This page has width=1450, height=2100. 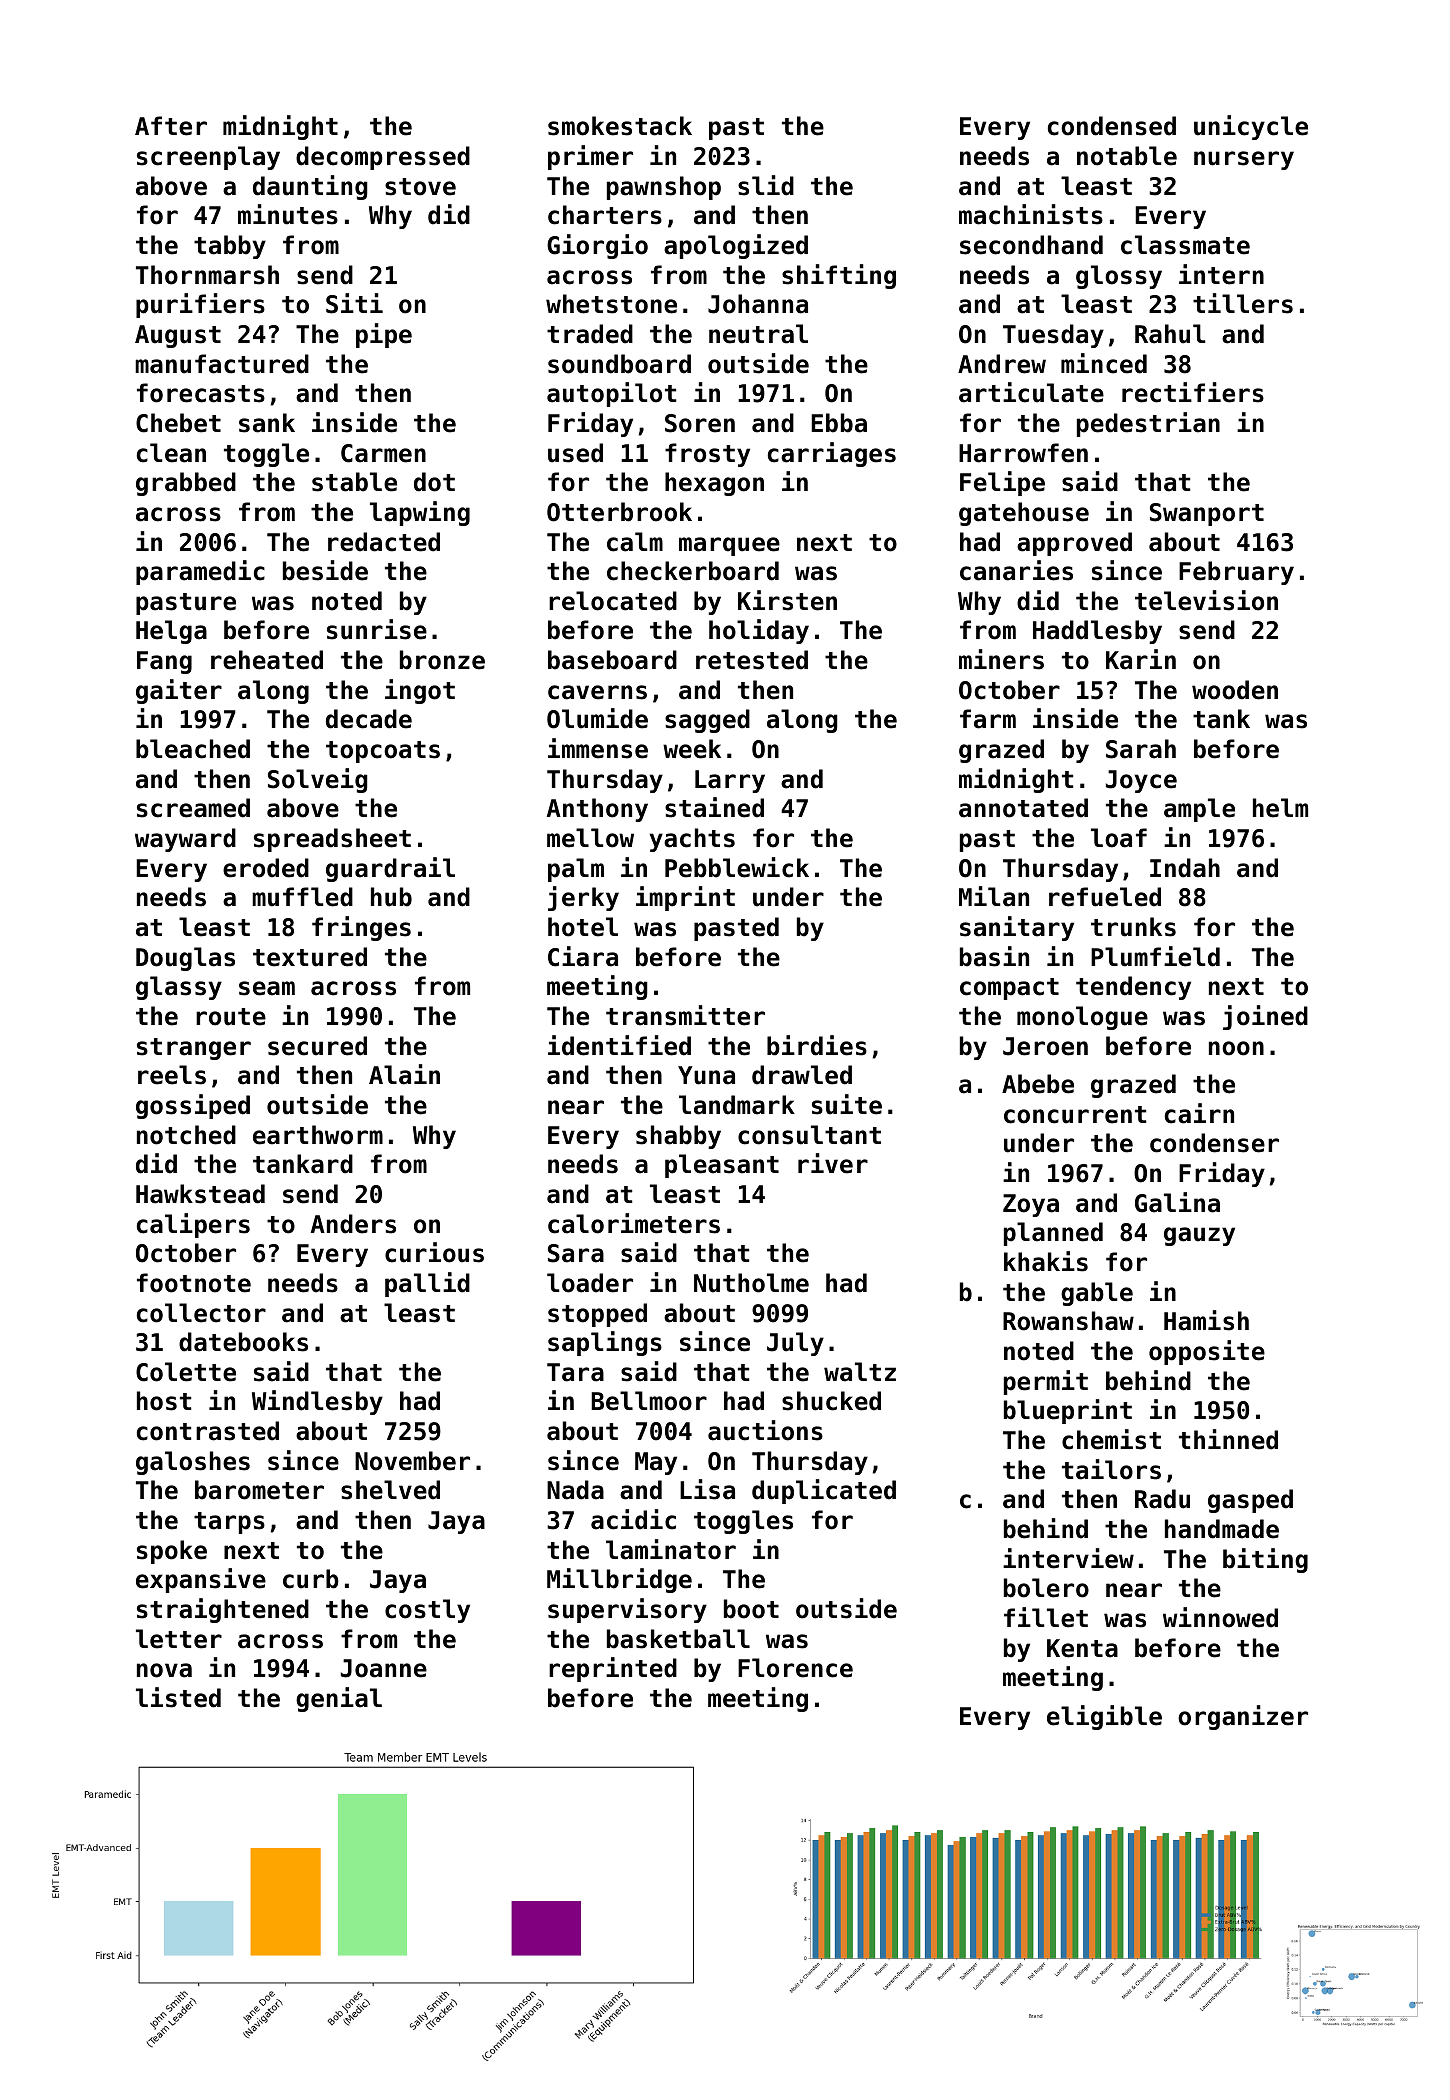 I want to click on daunting, so click(x=310, y=187).
